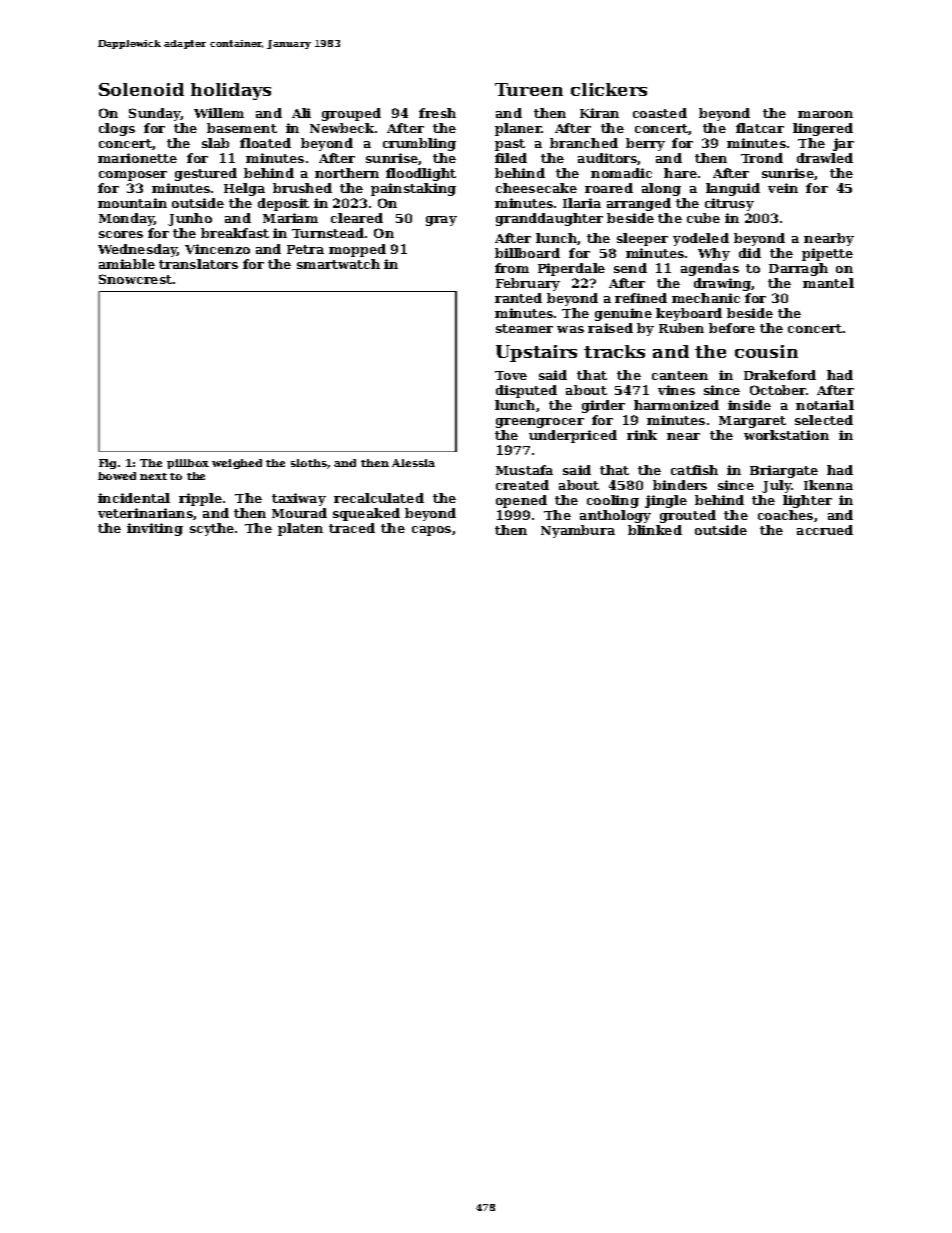 The height and width of the page is (1233, 952). What do you see at coordinates (825, 530) in the page?
I see `accrued` at bounding box center [825, 530].
